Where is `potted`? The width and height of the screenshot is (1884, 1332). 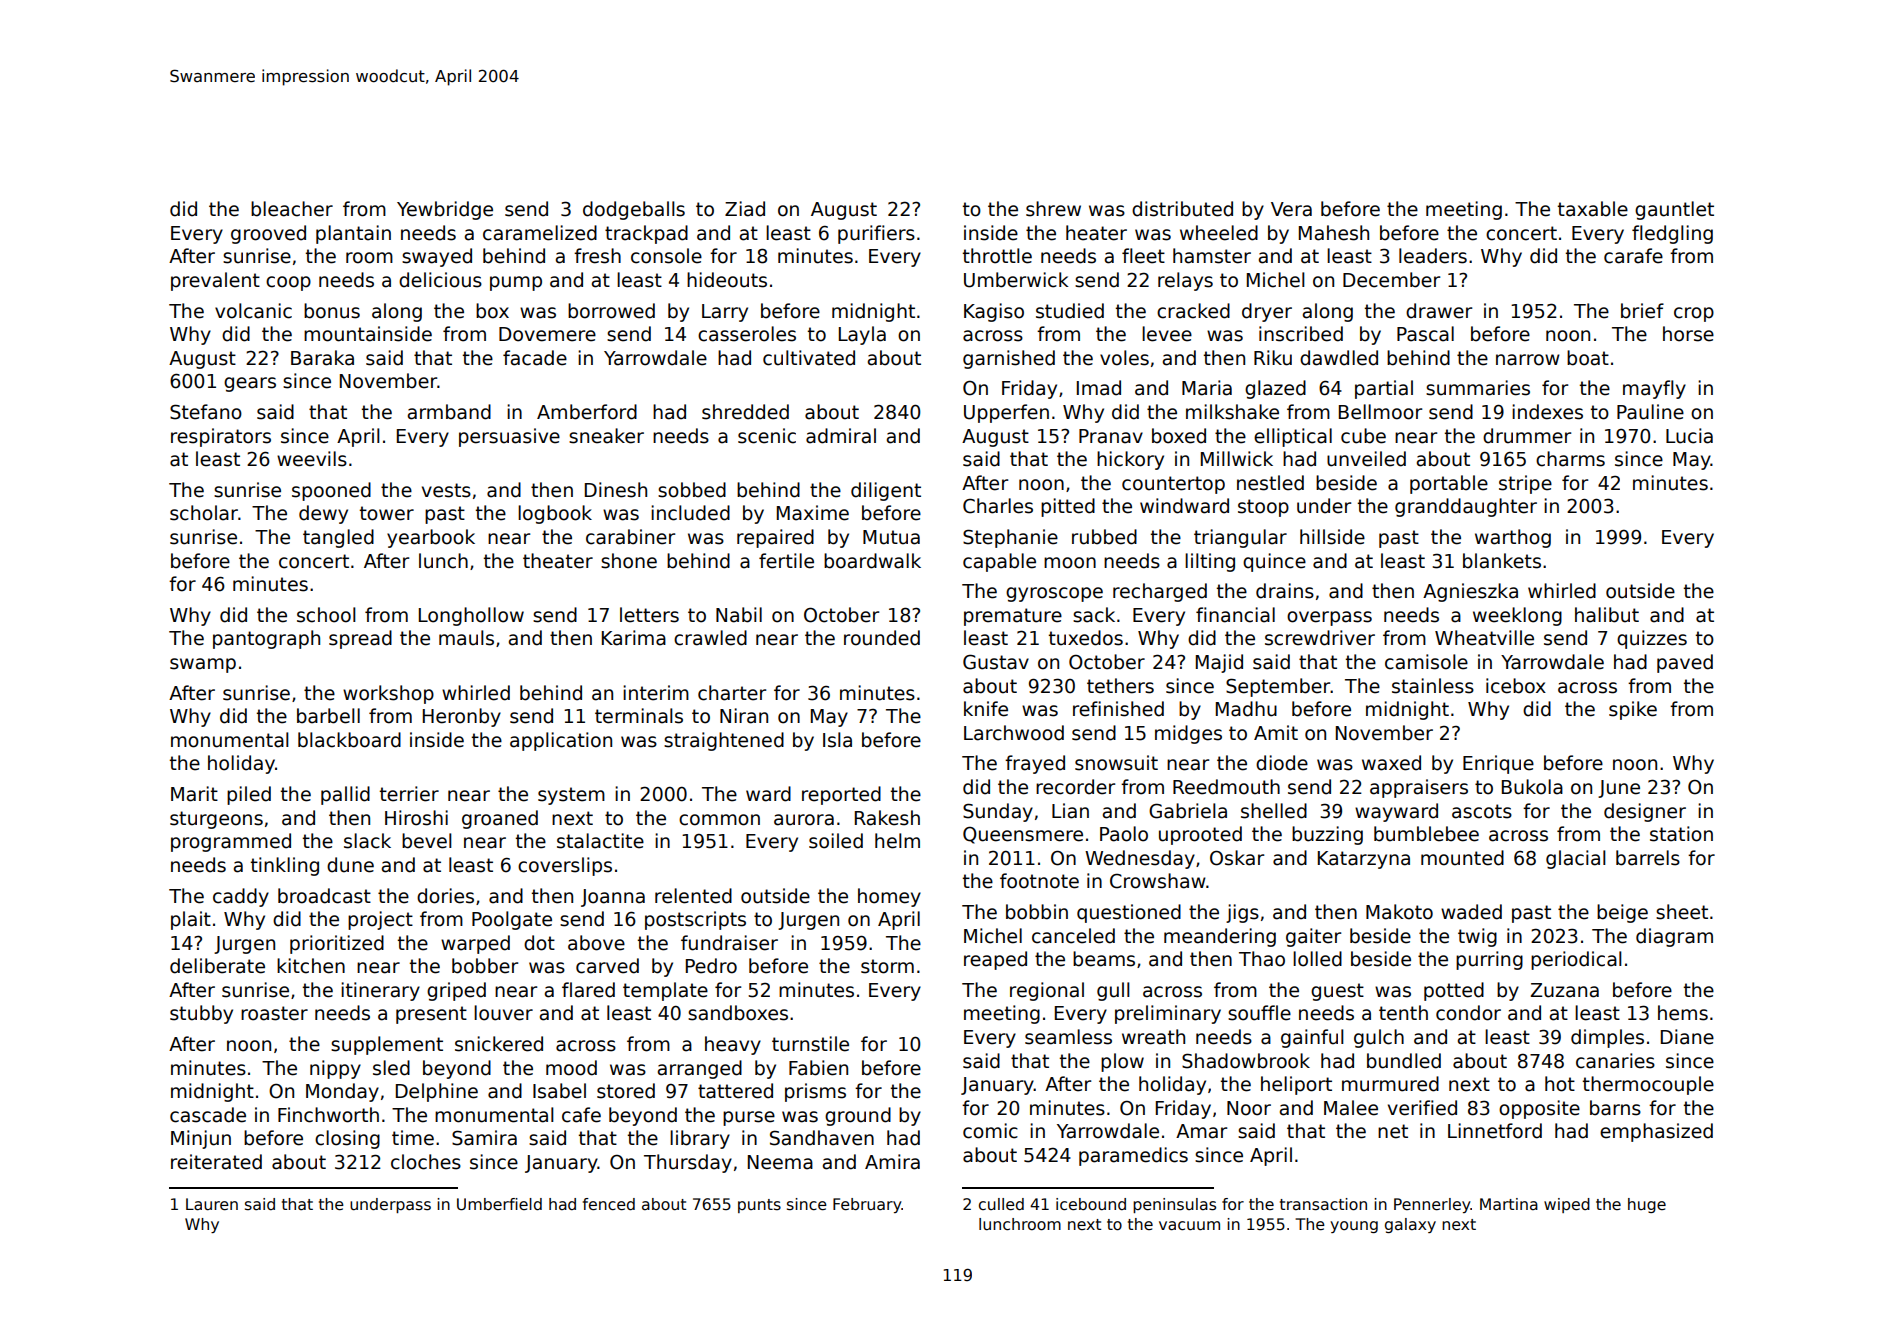
potted is located at coordinates (1454, 991).
